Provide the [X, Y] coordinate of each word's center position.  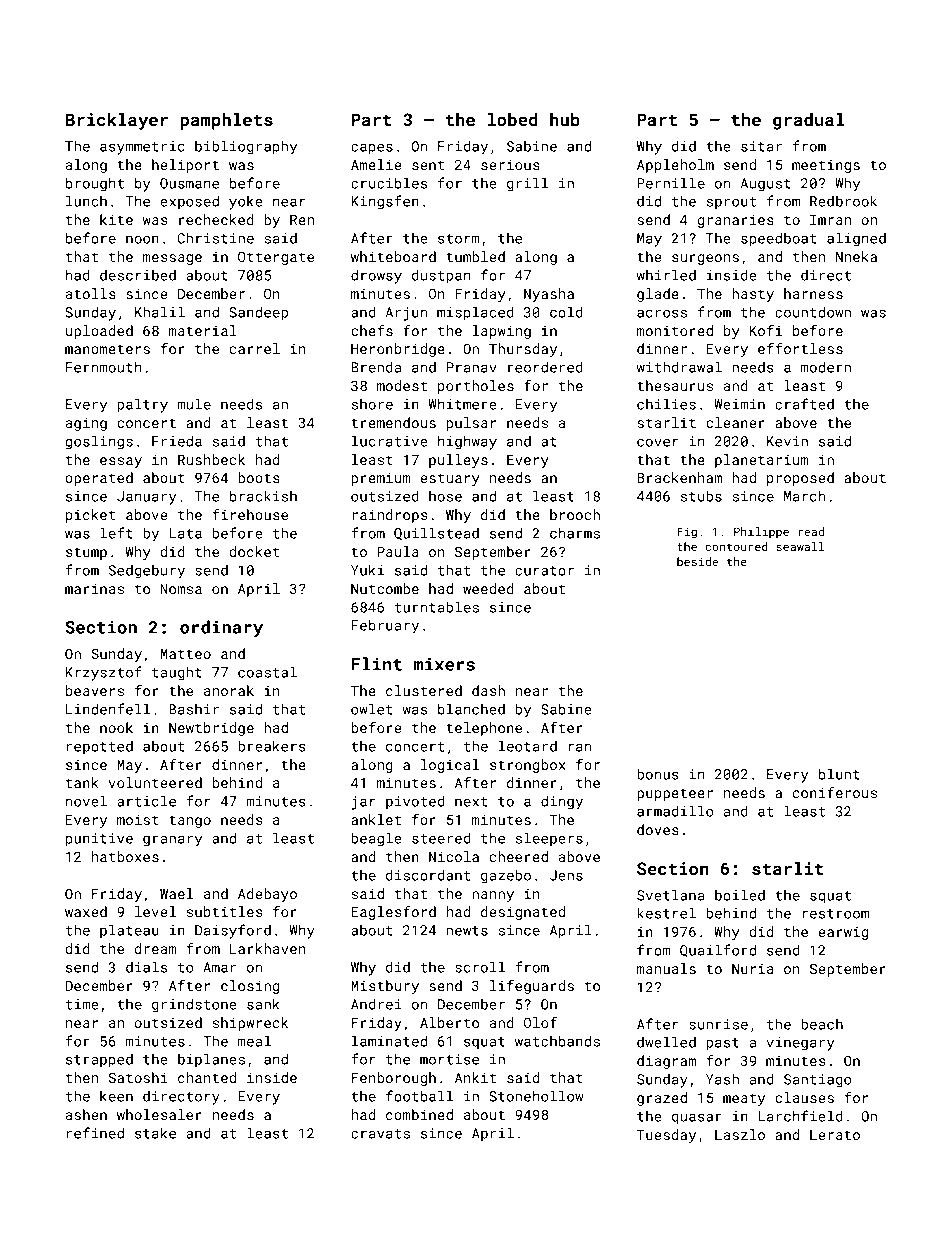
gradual [809, 121]
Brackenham [679, 477]
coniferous [835, 792]
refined [95, 1133]
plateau [129, 931]
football [419, 1096]
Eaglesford [394, 913]
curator [544, 571]
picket [90, 516]
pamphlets [226, 121]
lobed [512, 119]
